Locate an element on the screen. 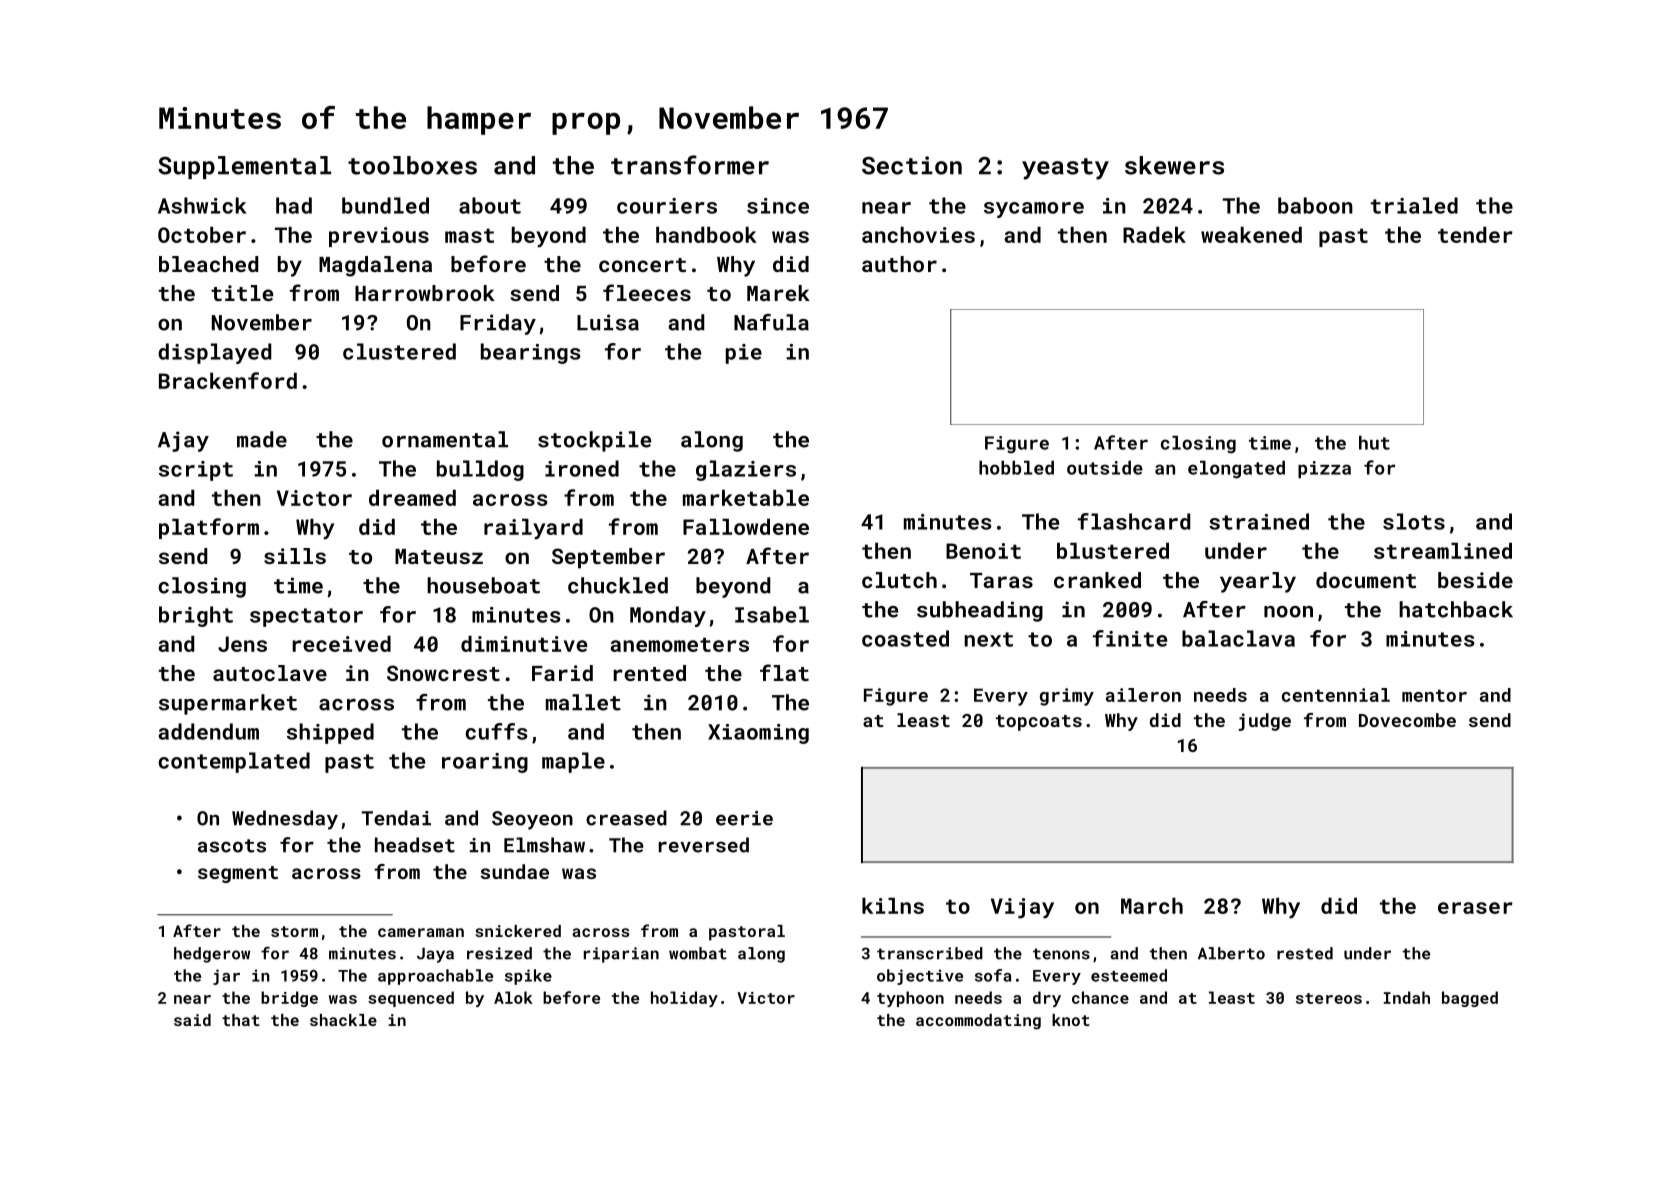  March is located at coordinates (1152, 906).
